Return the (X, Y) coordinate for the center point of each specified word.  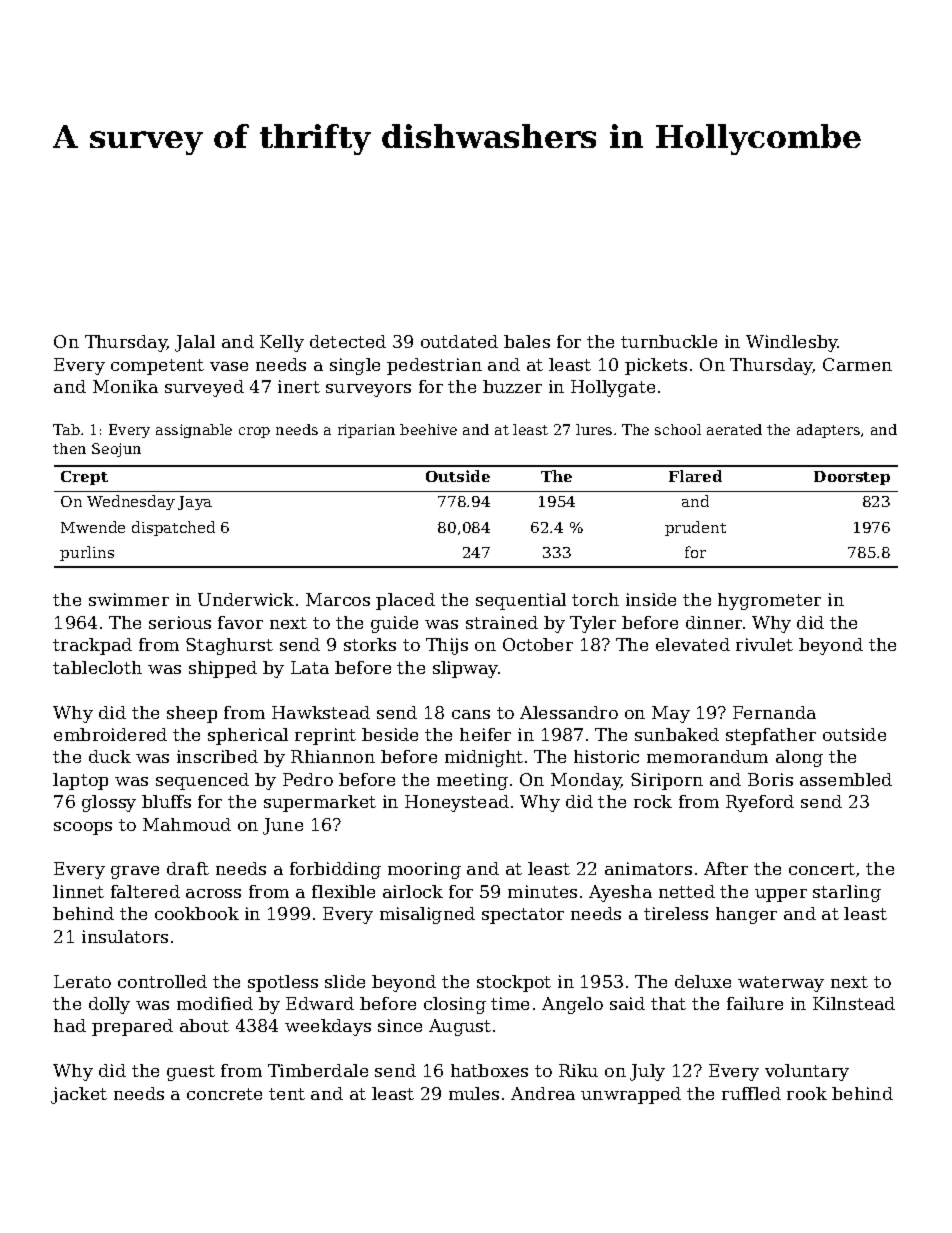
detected (348, 341)
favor (240, 622)
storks (370, 644)
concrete (224, 1094)
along (799, 758)
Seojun (116, 450)
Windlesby (792, 343)
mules (474, 1093)
